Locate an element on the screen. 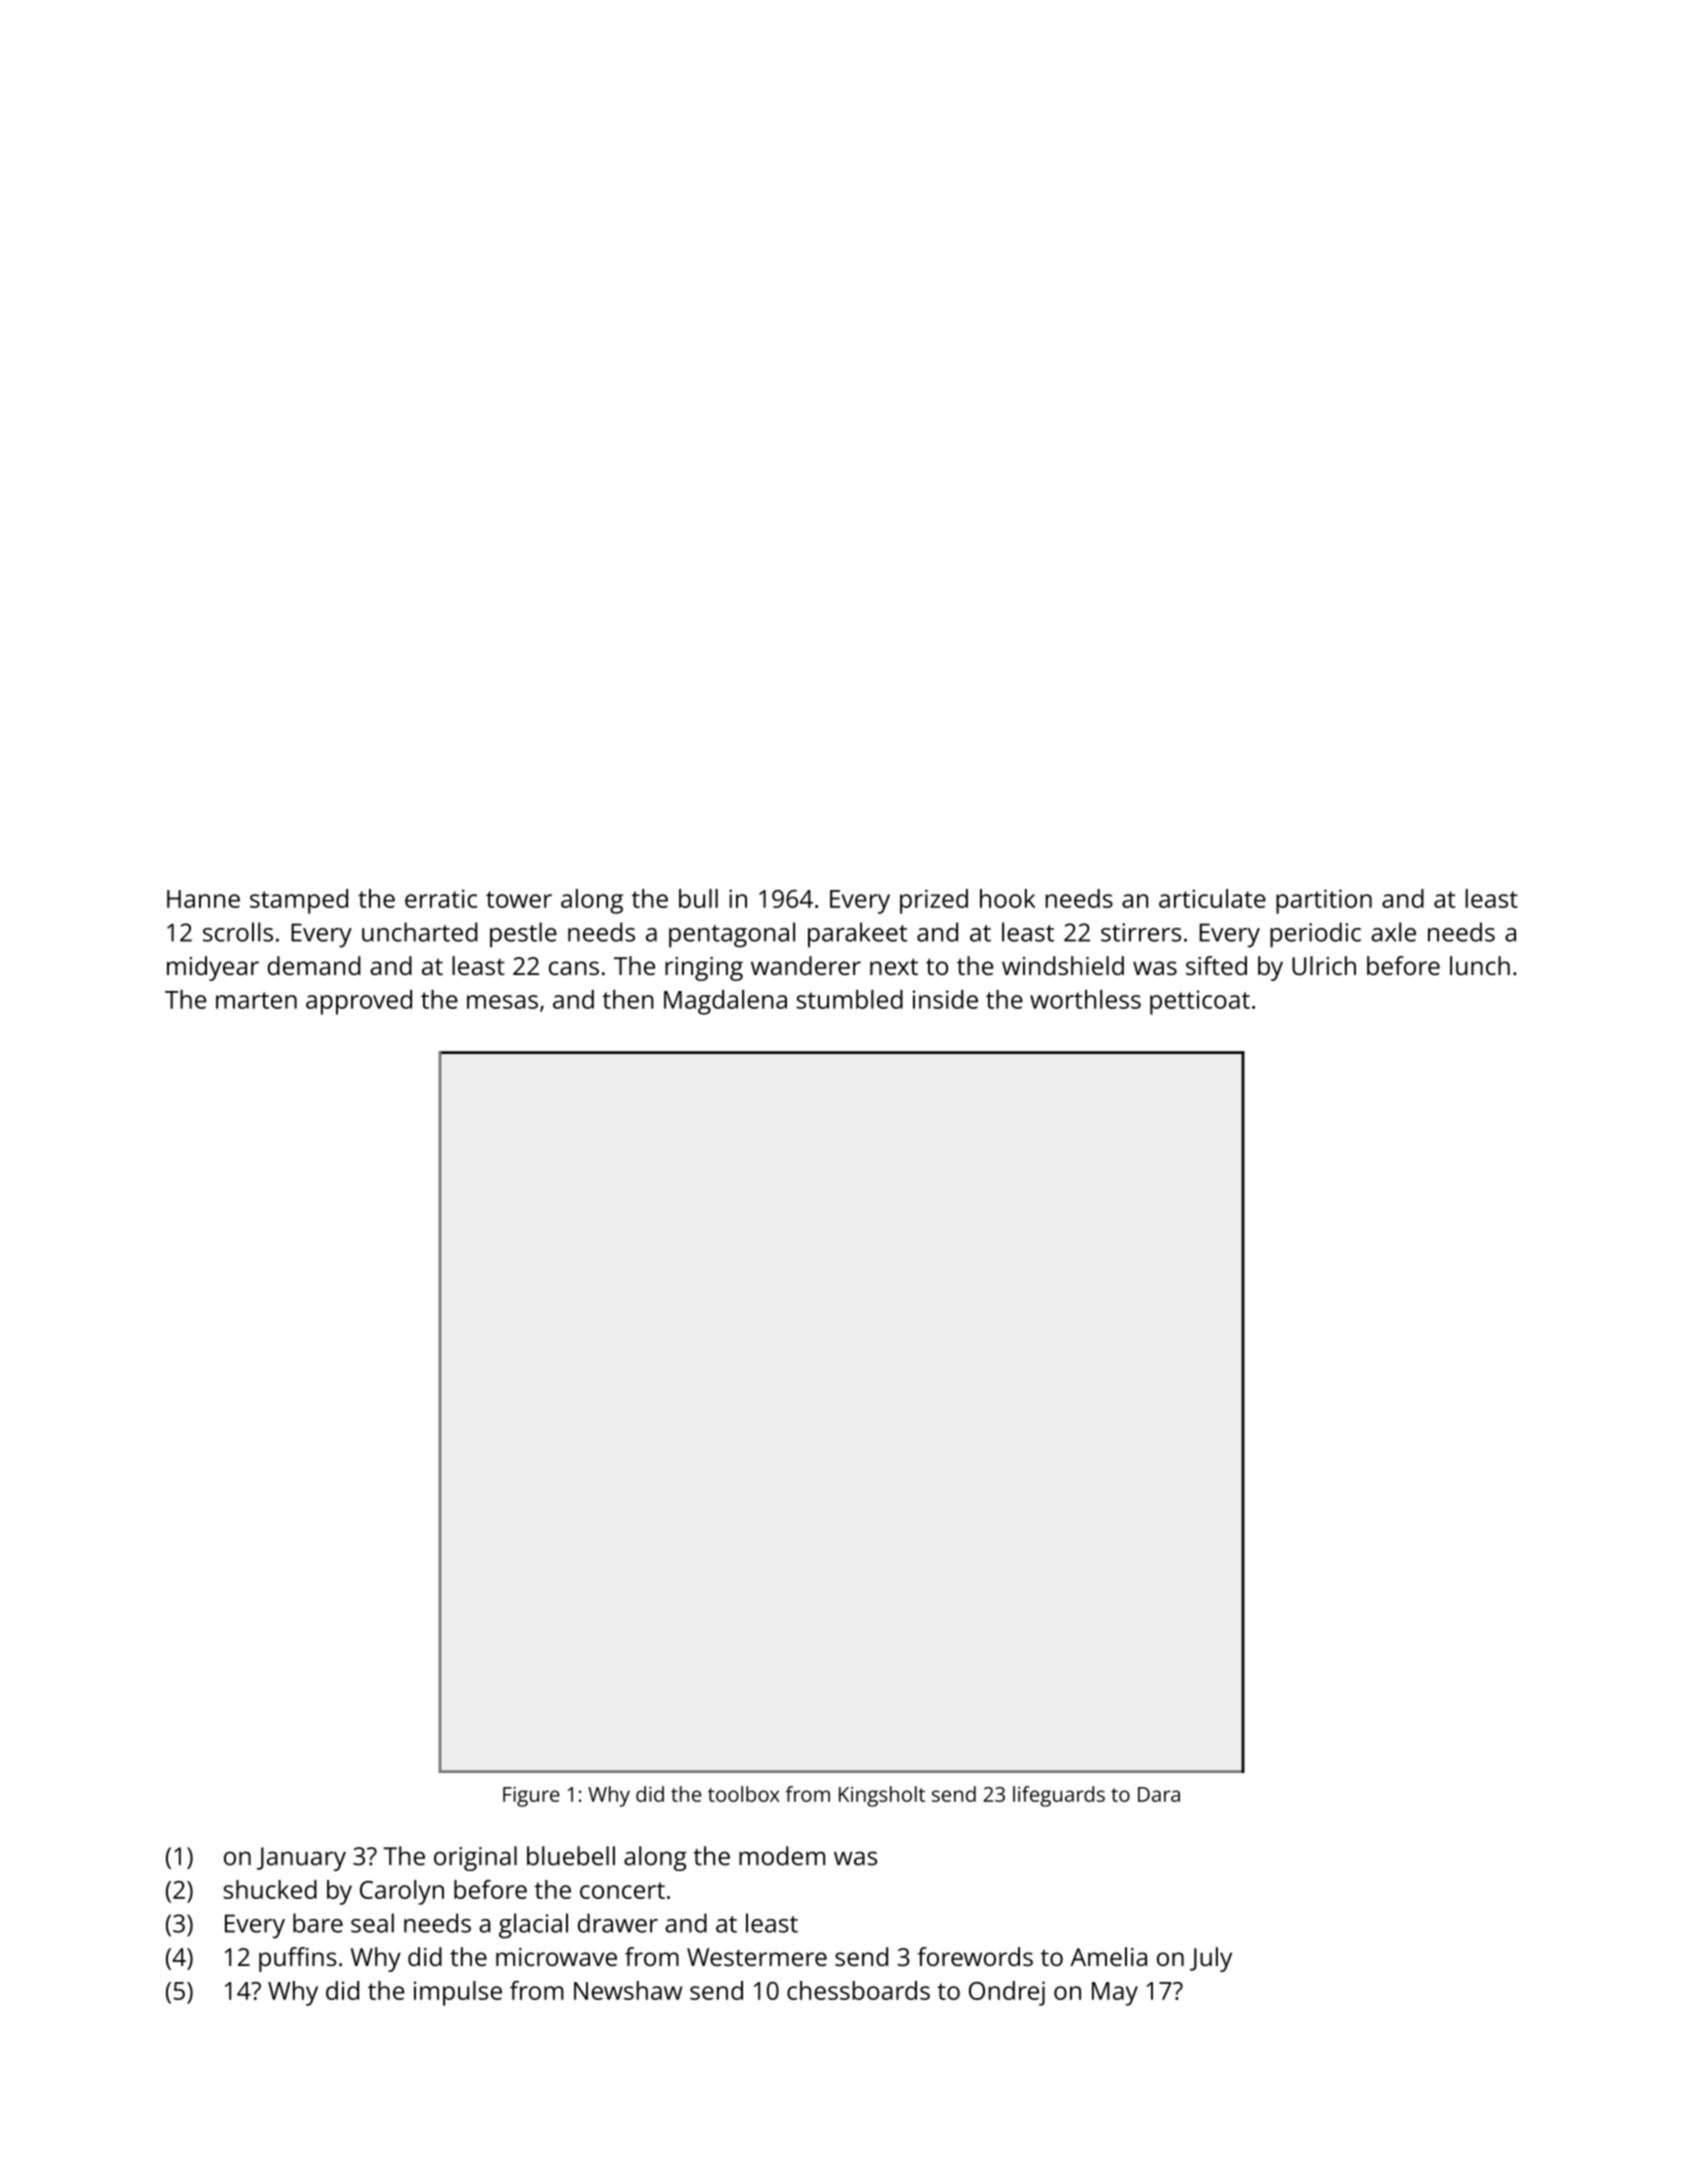 This screenshot has width=1683, height=2178. stumbled is located at coordinates (849, 999).
